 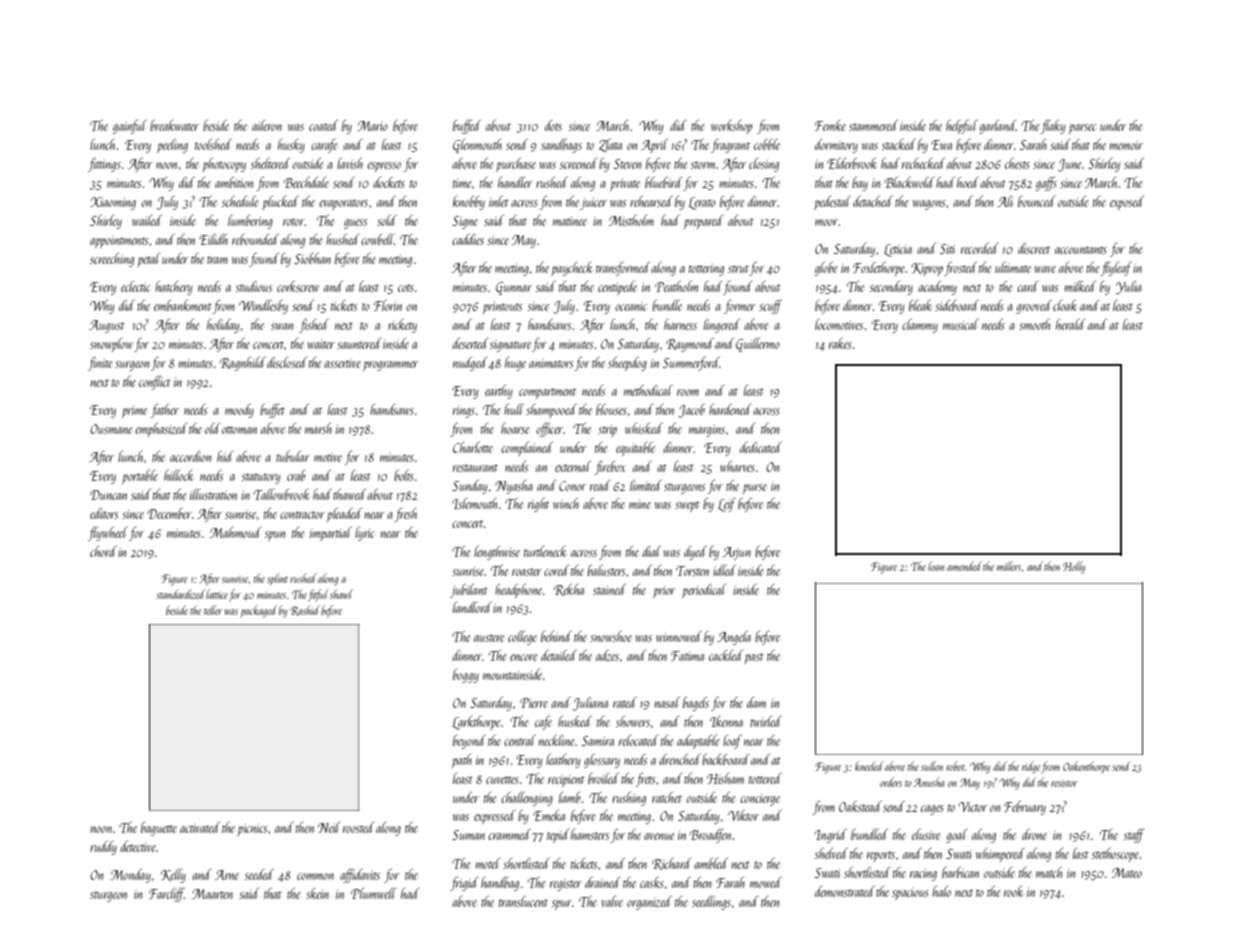 What do you see at coordinates (936, 566) in the screenshot?
I see `loan` at bounding box center [936, 566].
